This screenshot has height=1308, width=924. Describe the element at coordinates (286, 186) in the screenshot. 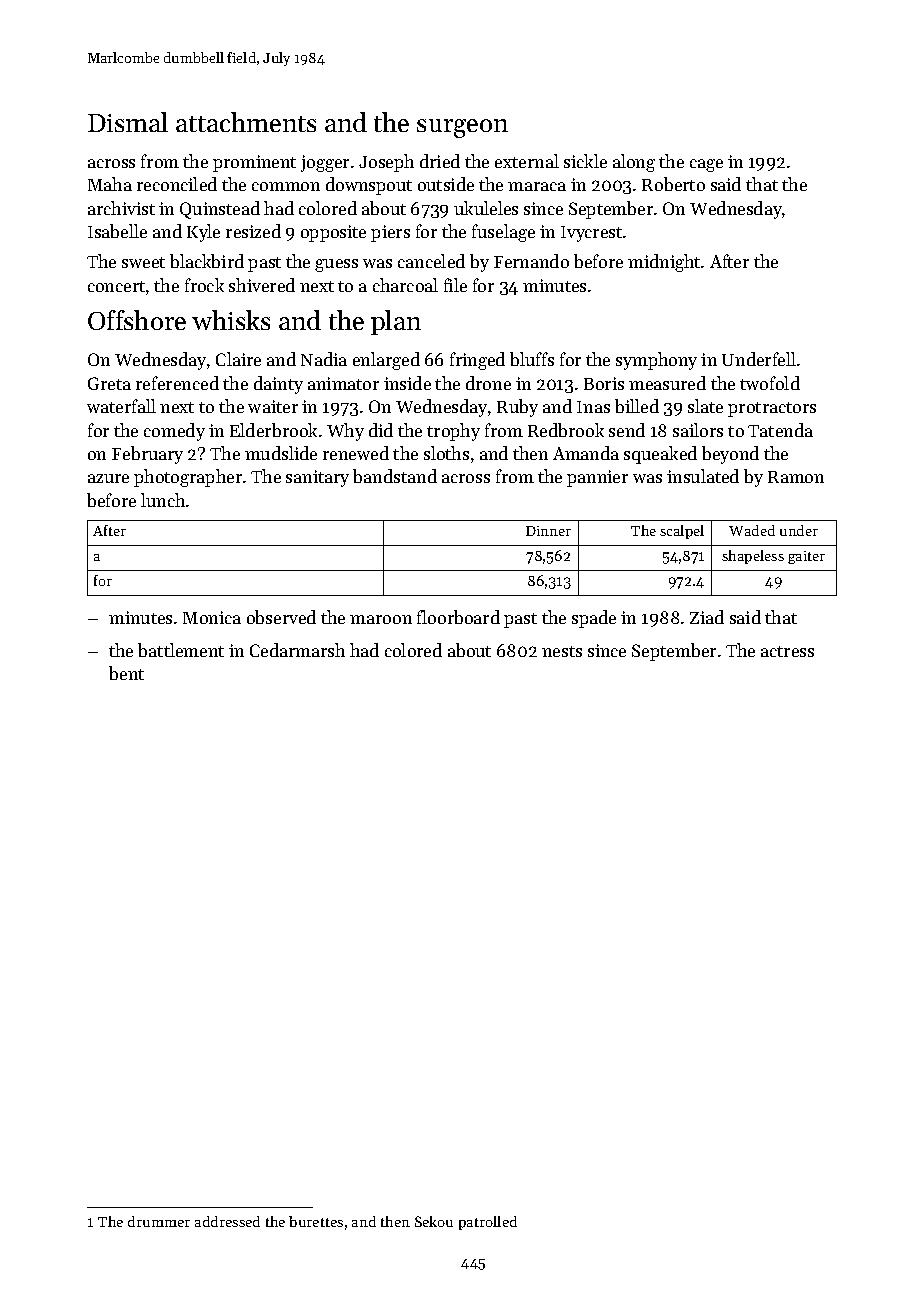

I see `common` at that location.
